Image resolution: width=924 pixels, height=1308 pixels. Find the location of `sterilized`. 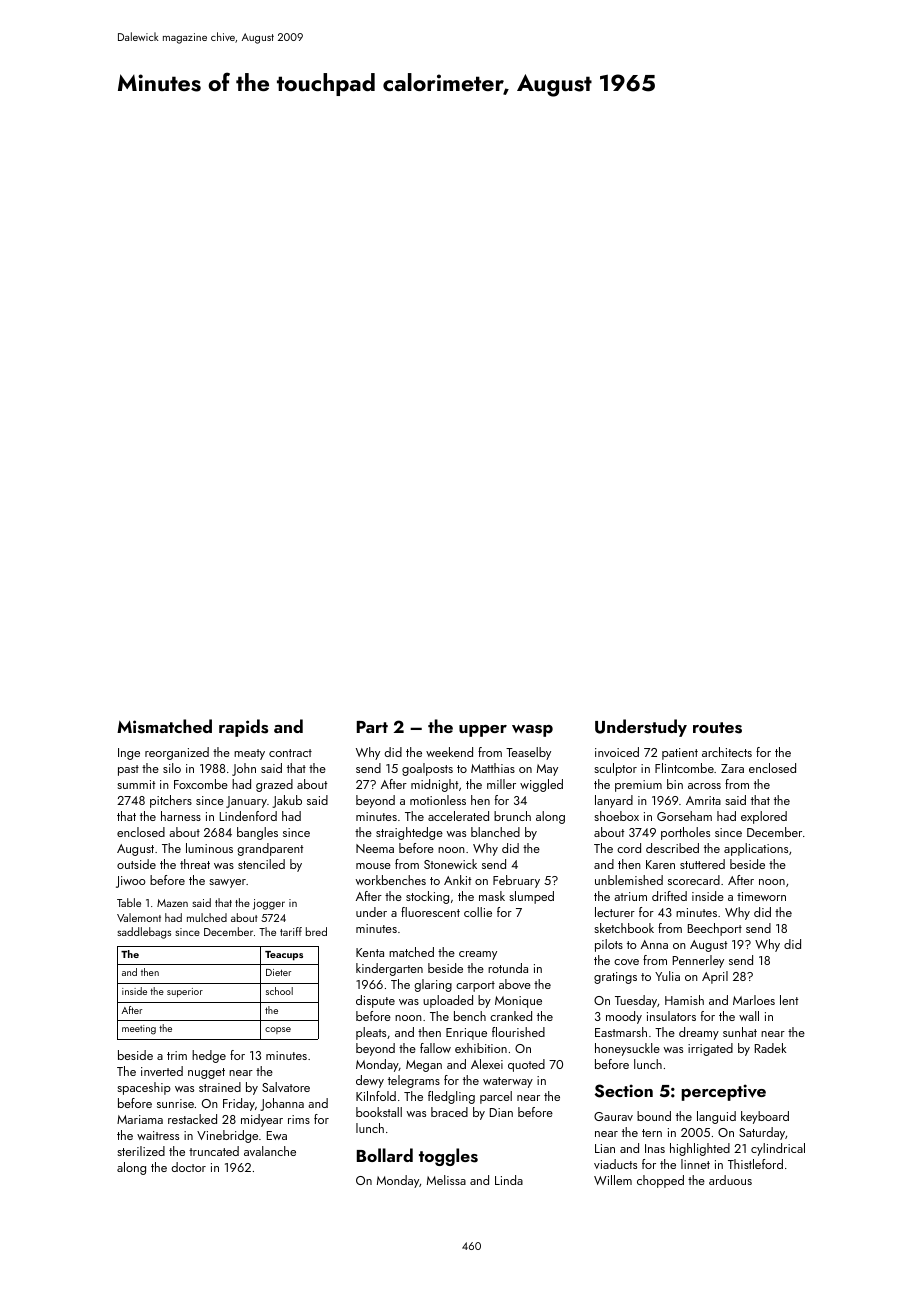

sterilized is located at coordinates (141, 1151).
